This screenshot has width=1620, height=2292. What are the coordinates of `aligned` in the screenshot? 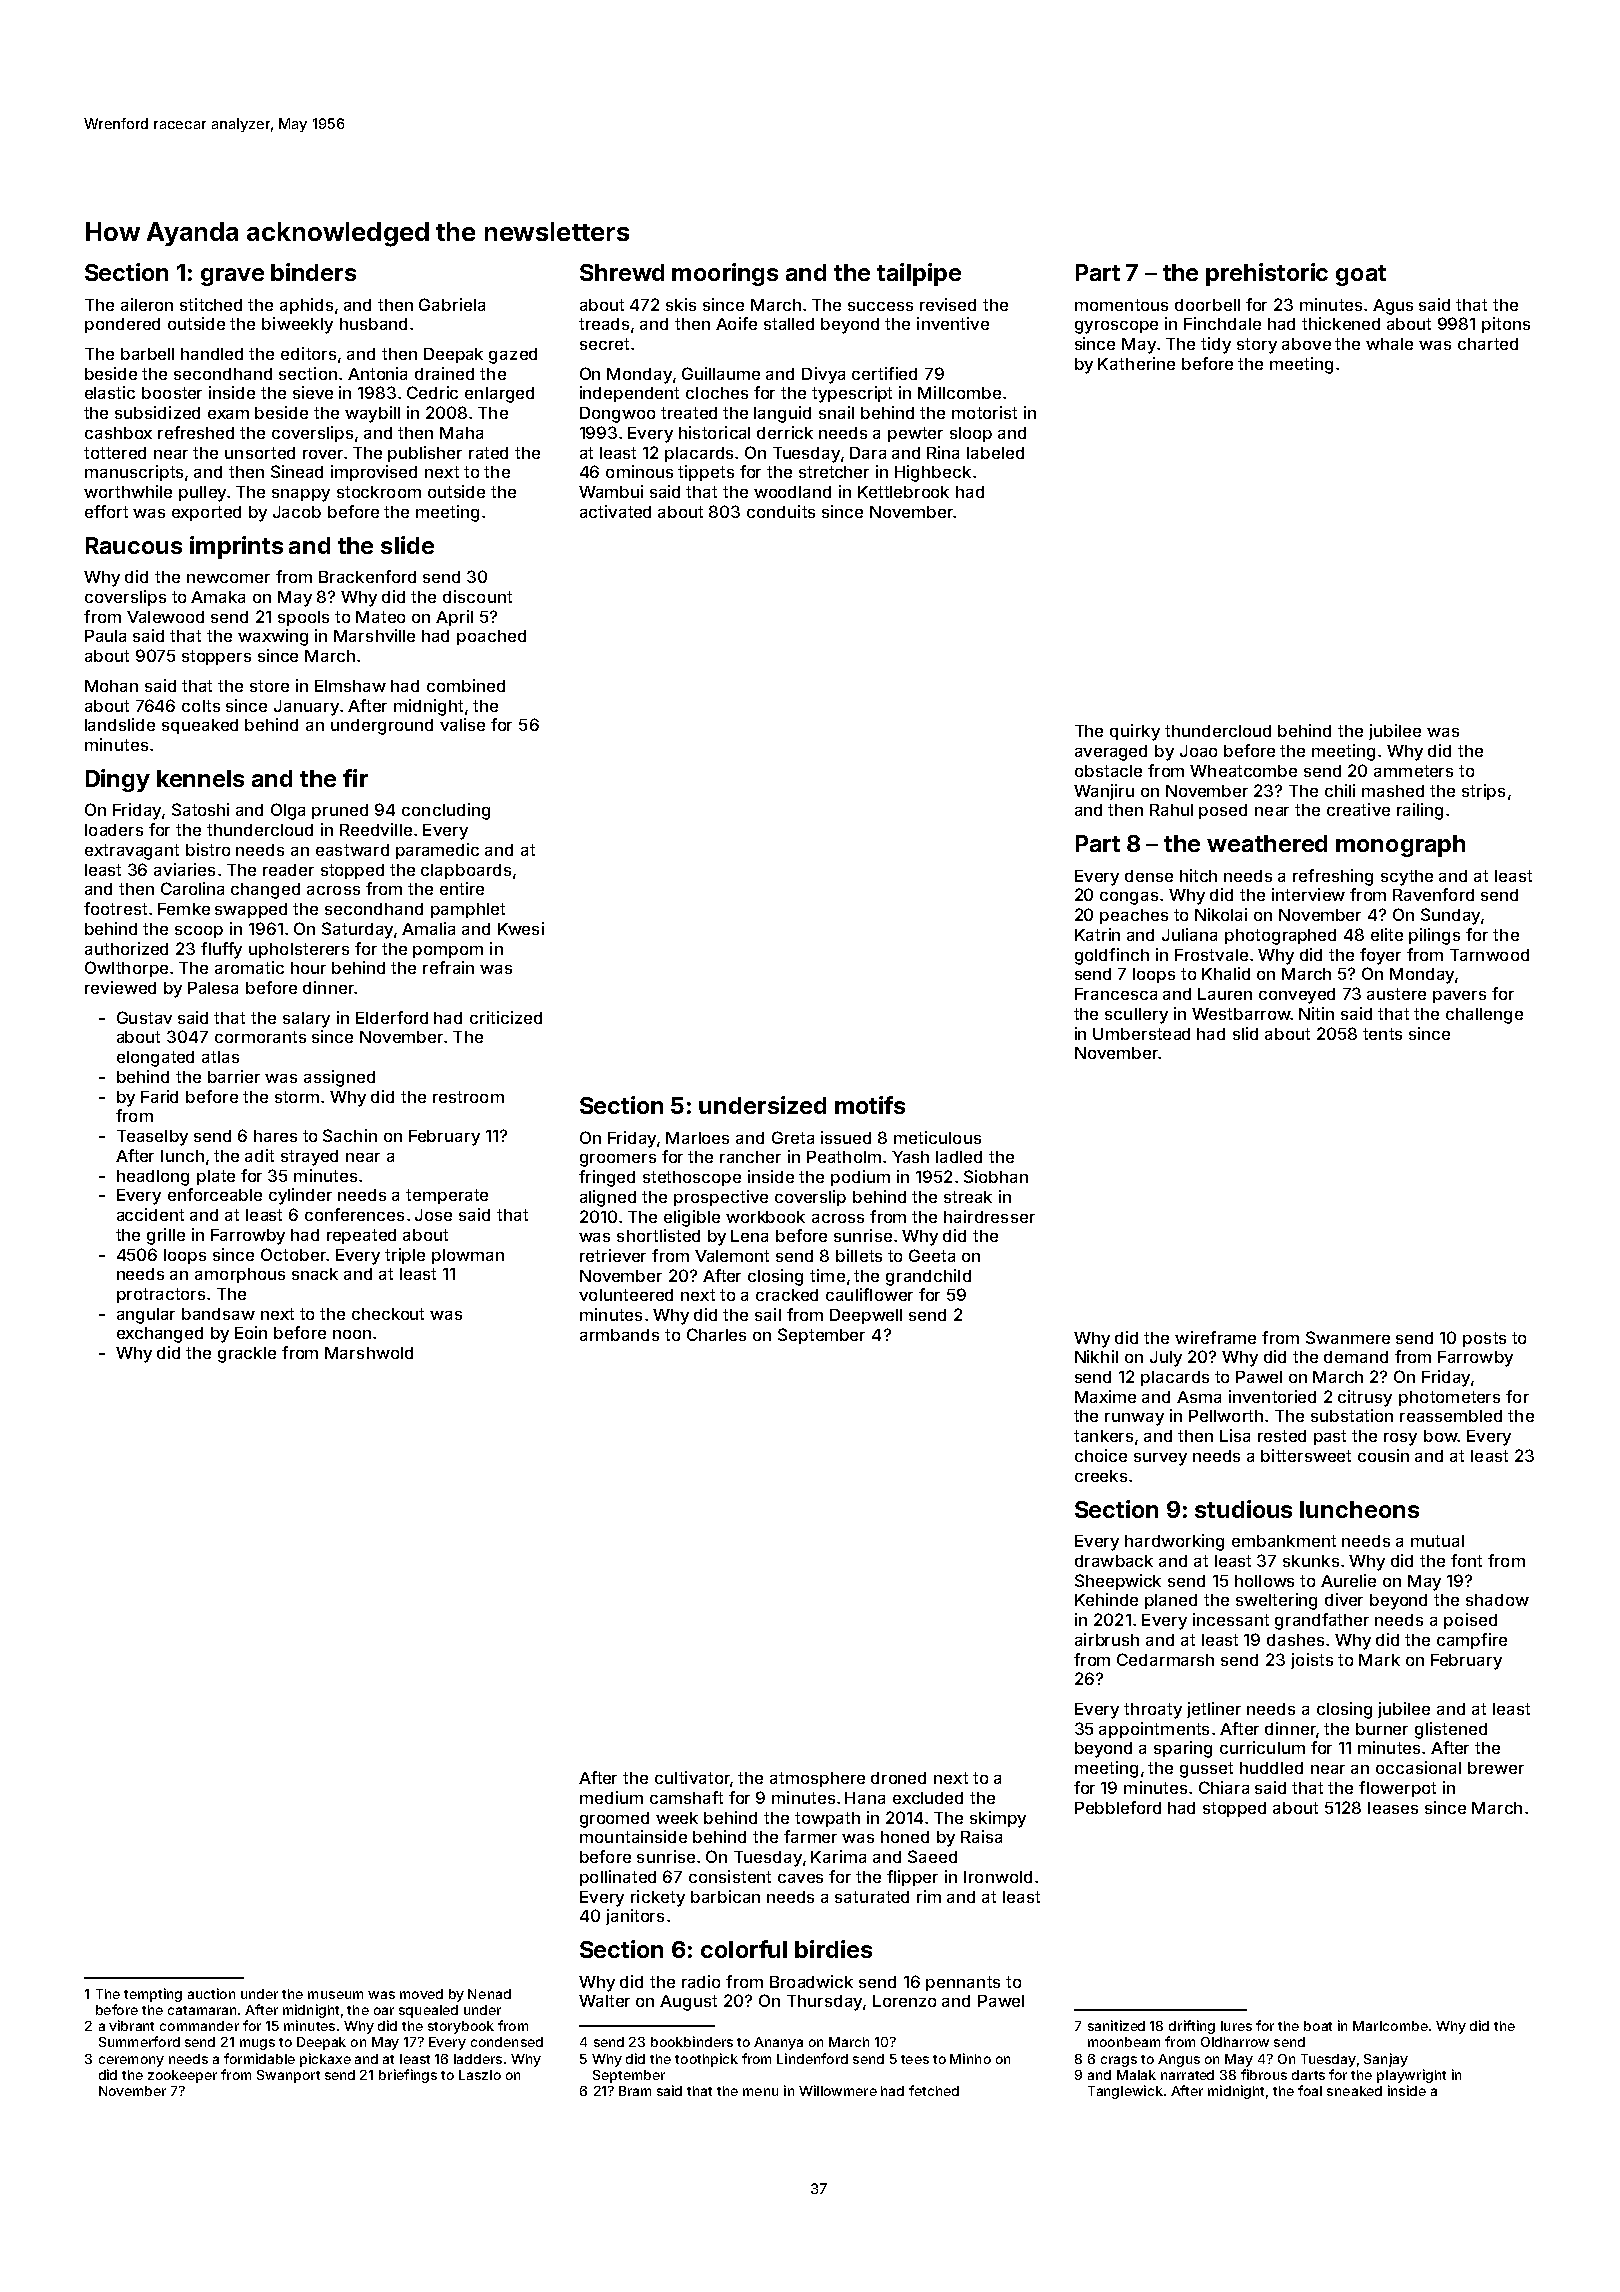 It's located at (608, 1198).
